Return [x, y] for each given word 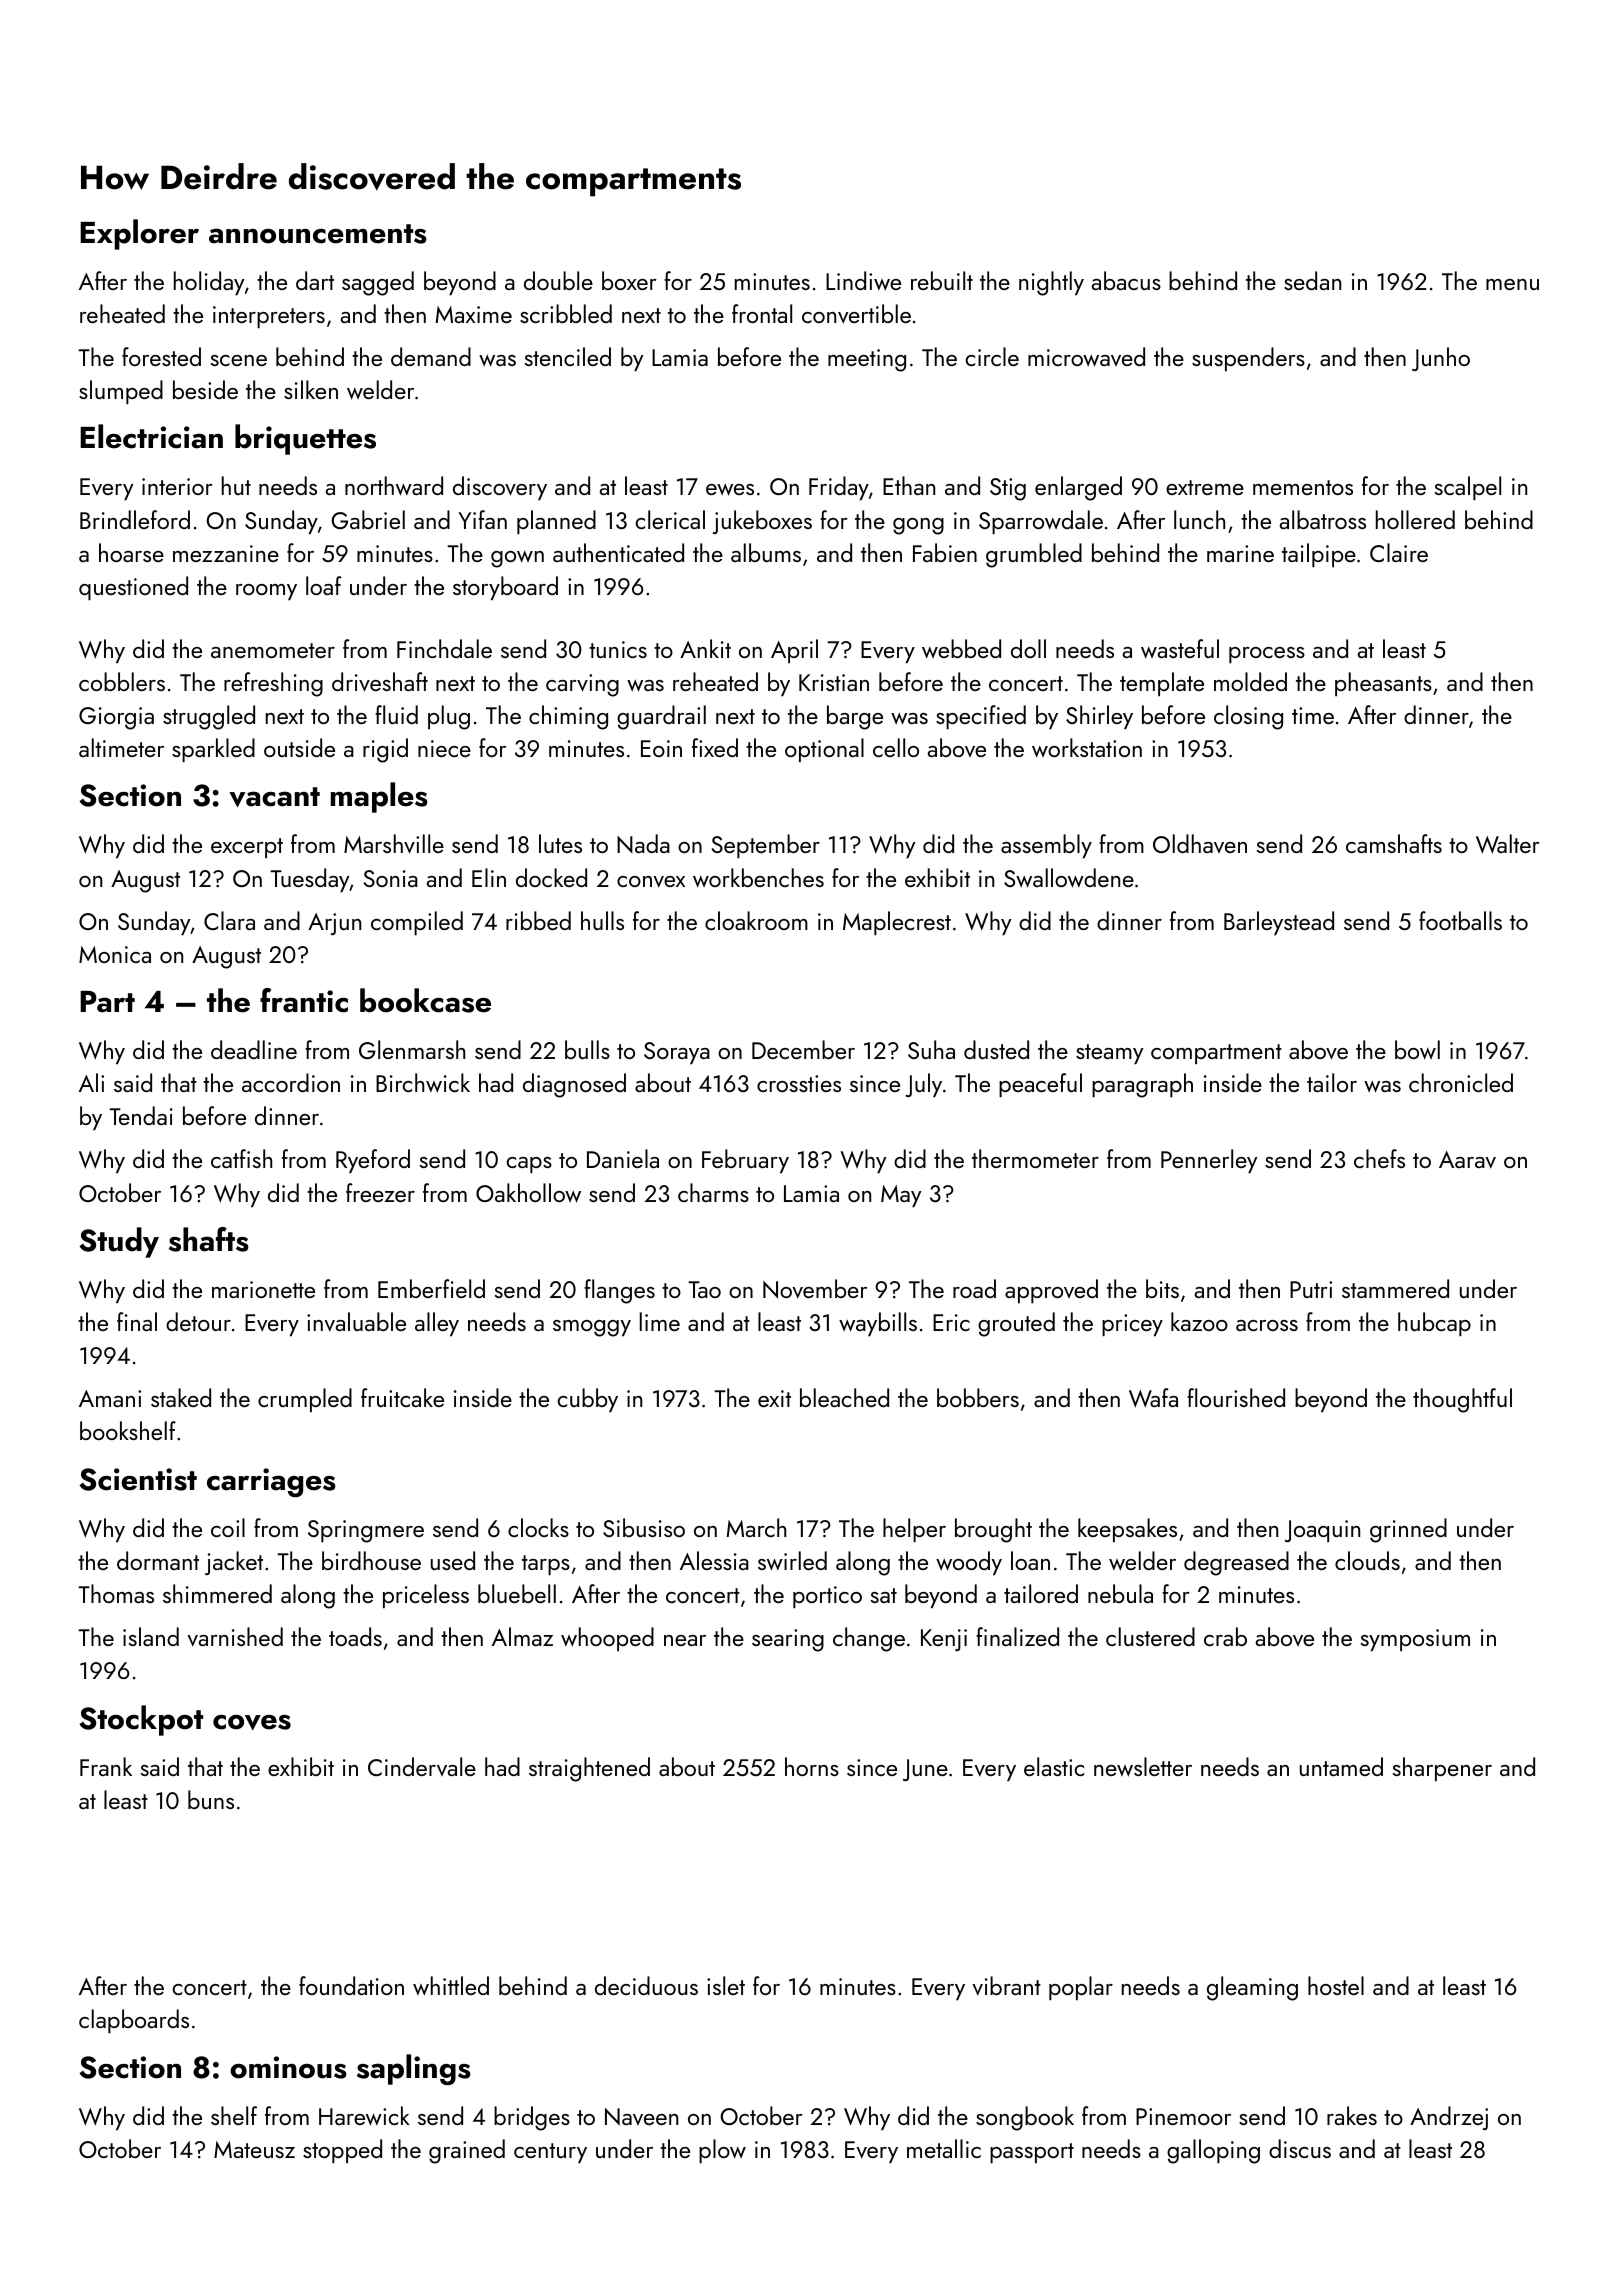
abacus [1126, 280]
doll [1028, 648]
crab [1225, 1636]
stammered [1395, 1288]
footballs [1460, 920]
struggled [209, 717]
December [803, 1049]
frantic [304, 1000]
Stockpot [141, 1720]
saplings [414, 2069]
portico [827, 1597]
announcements [318, 234]
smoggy [592, 1328]
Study [119, 1242]
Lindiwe [863, 281]
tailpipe [1319, 555]
